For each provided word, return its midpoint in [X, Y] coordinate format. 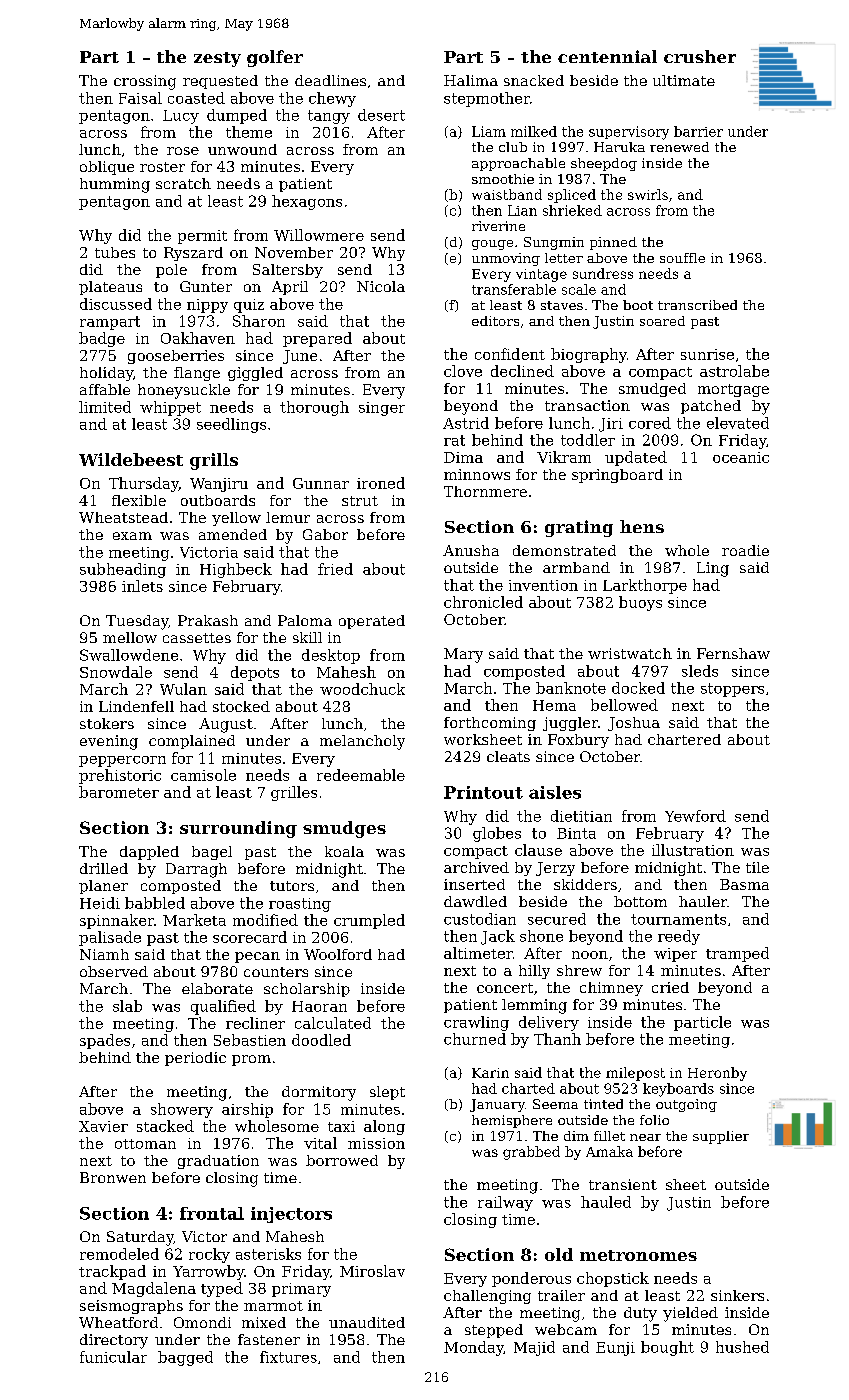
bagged [185, 1358]
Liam [489, 131]
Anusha [471, 550]
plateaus [110, 288]
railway [505, 1203]
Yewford [695, 816]
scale [579, 289]
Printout [483, 792]
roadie [745, 550]
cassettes [197, 638]
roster [162, 167]
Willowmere [319, 235]
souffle [682, 258]
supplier [721, 1137]
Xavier [103, 1126]
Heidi [100, 903]
